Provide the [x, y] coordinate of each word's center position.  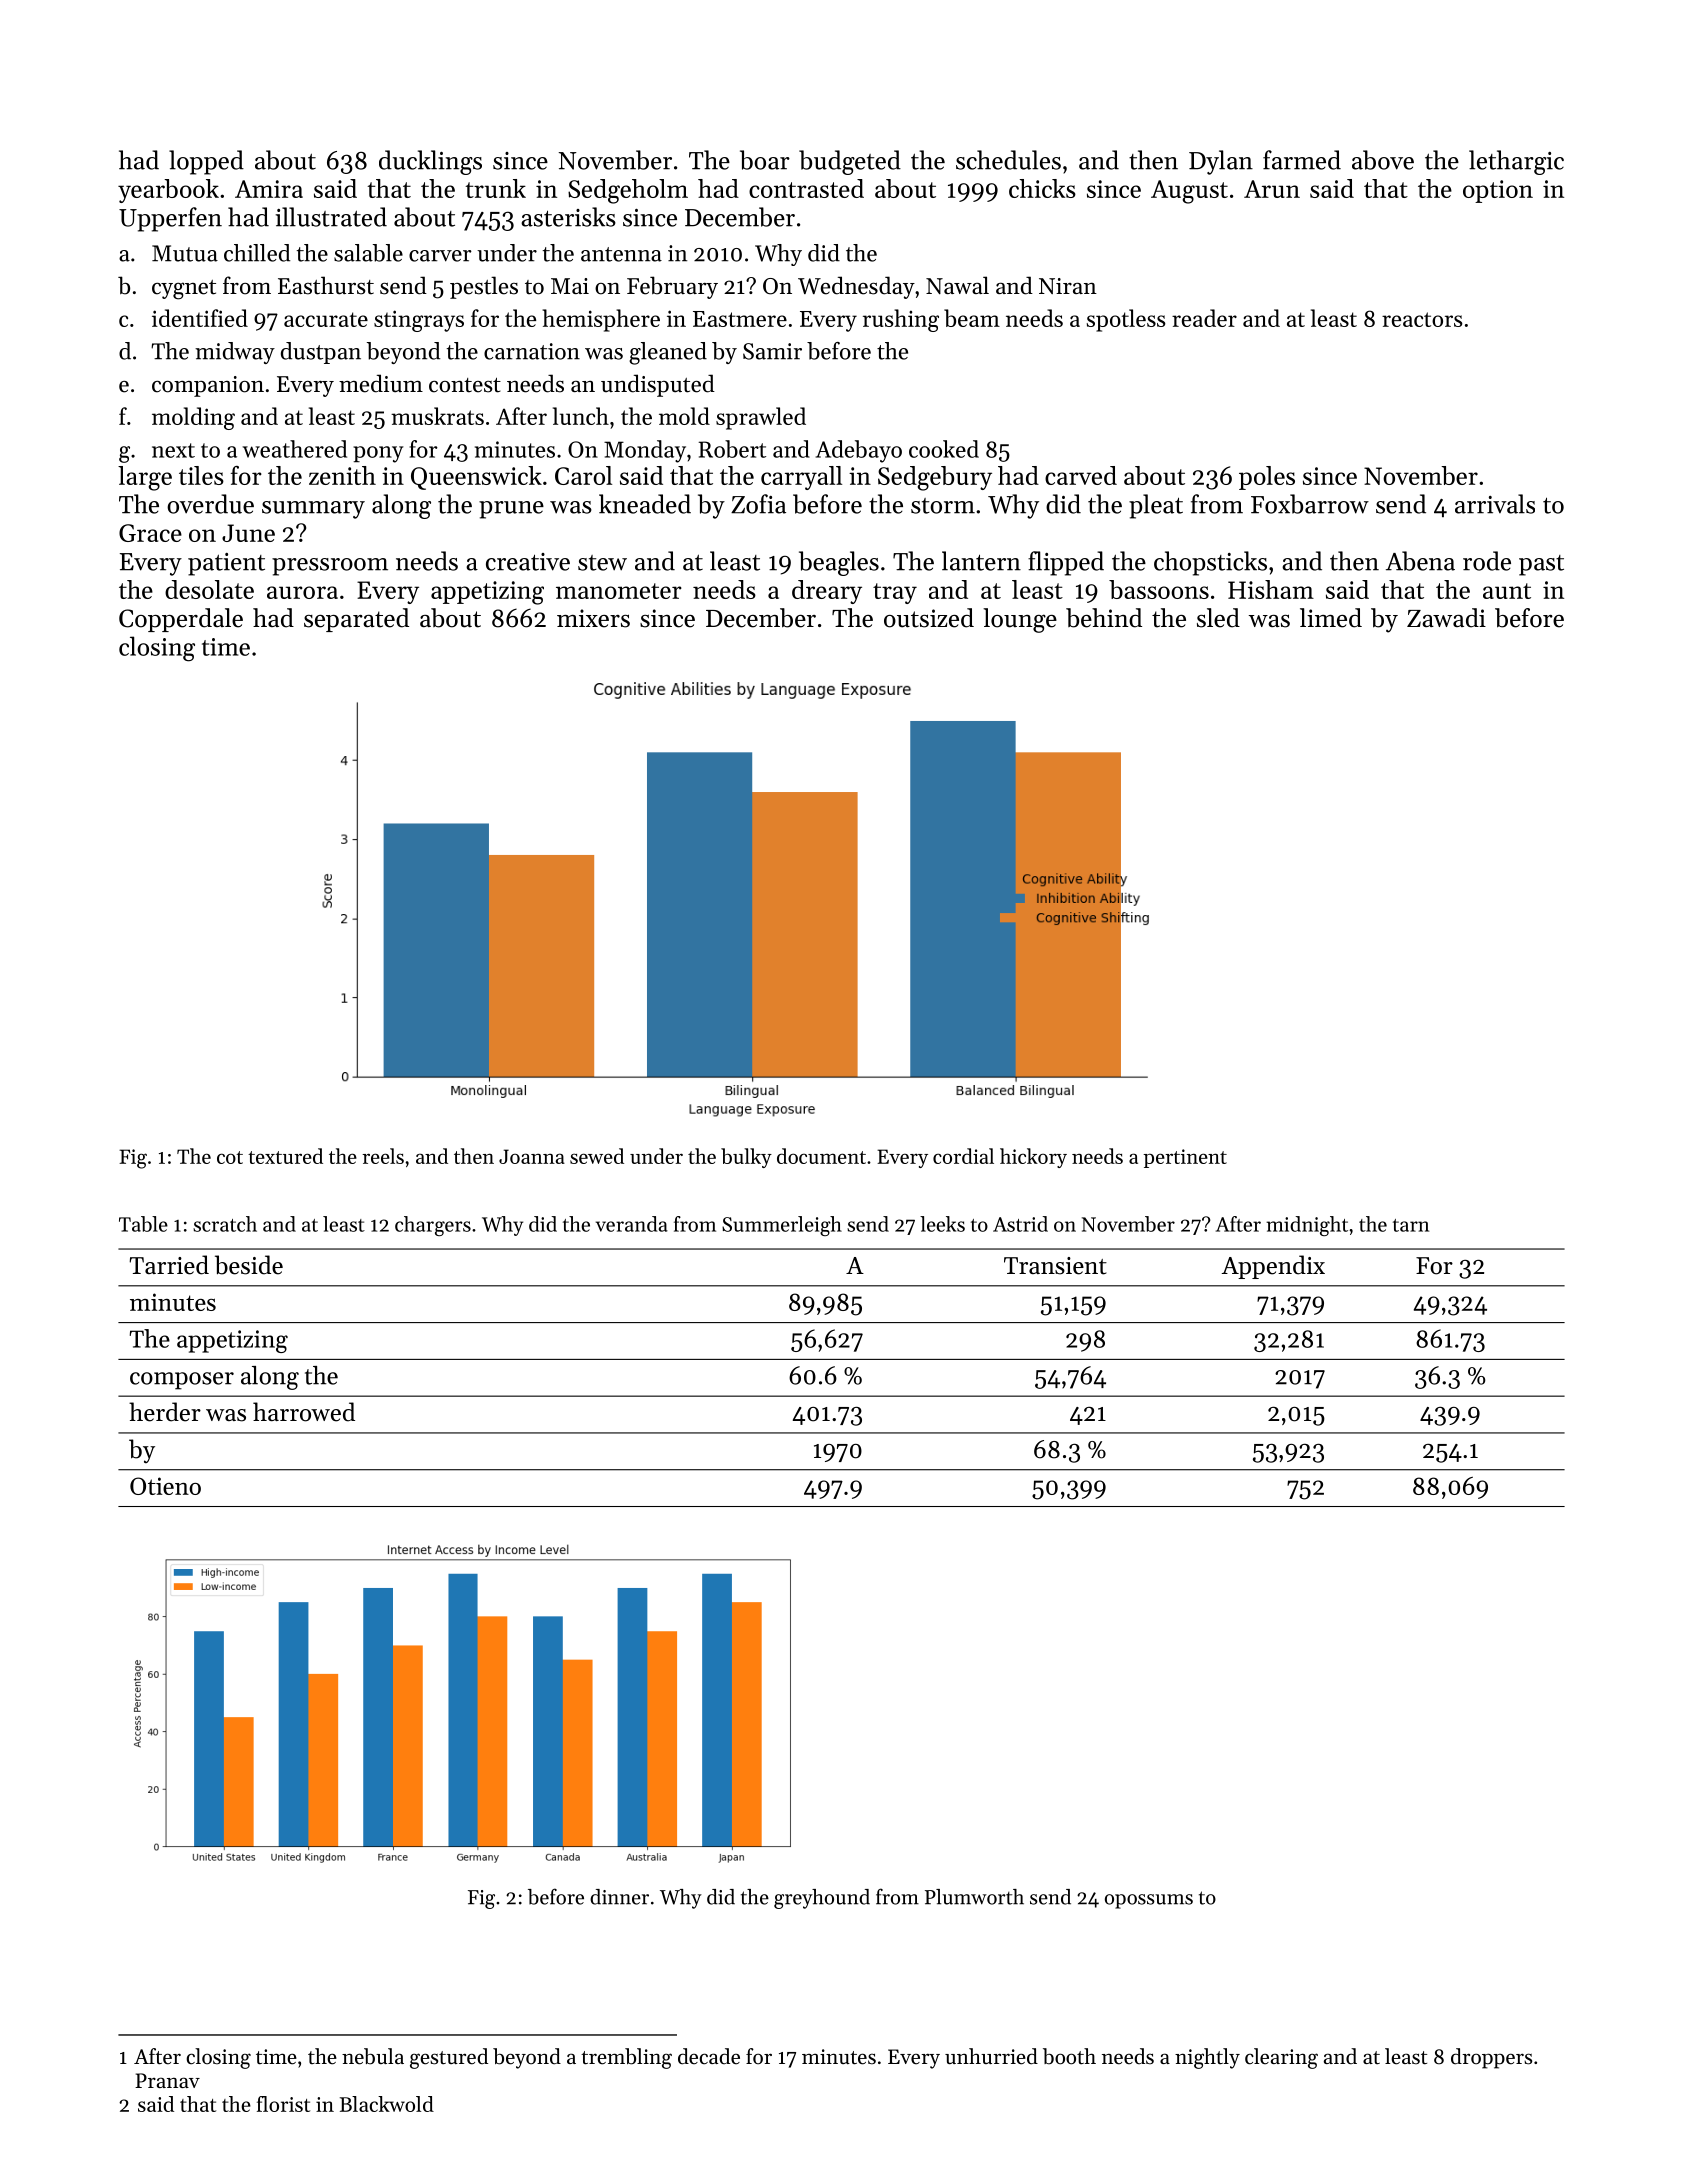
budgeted [850, 162]
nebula [373, 2056]
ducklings [430, 162]
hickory [1033, 1158]
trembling [626, 2058]
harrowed [304, 1412]
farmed [1302, 160]
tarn [1411, 1225]
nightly [1207, 2058]
